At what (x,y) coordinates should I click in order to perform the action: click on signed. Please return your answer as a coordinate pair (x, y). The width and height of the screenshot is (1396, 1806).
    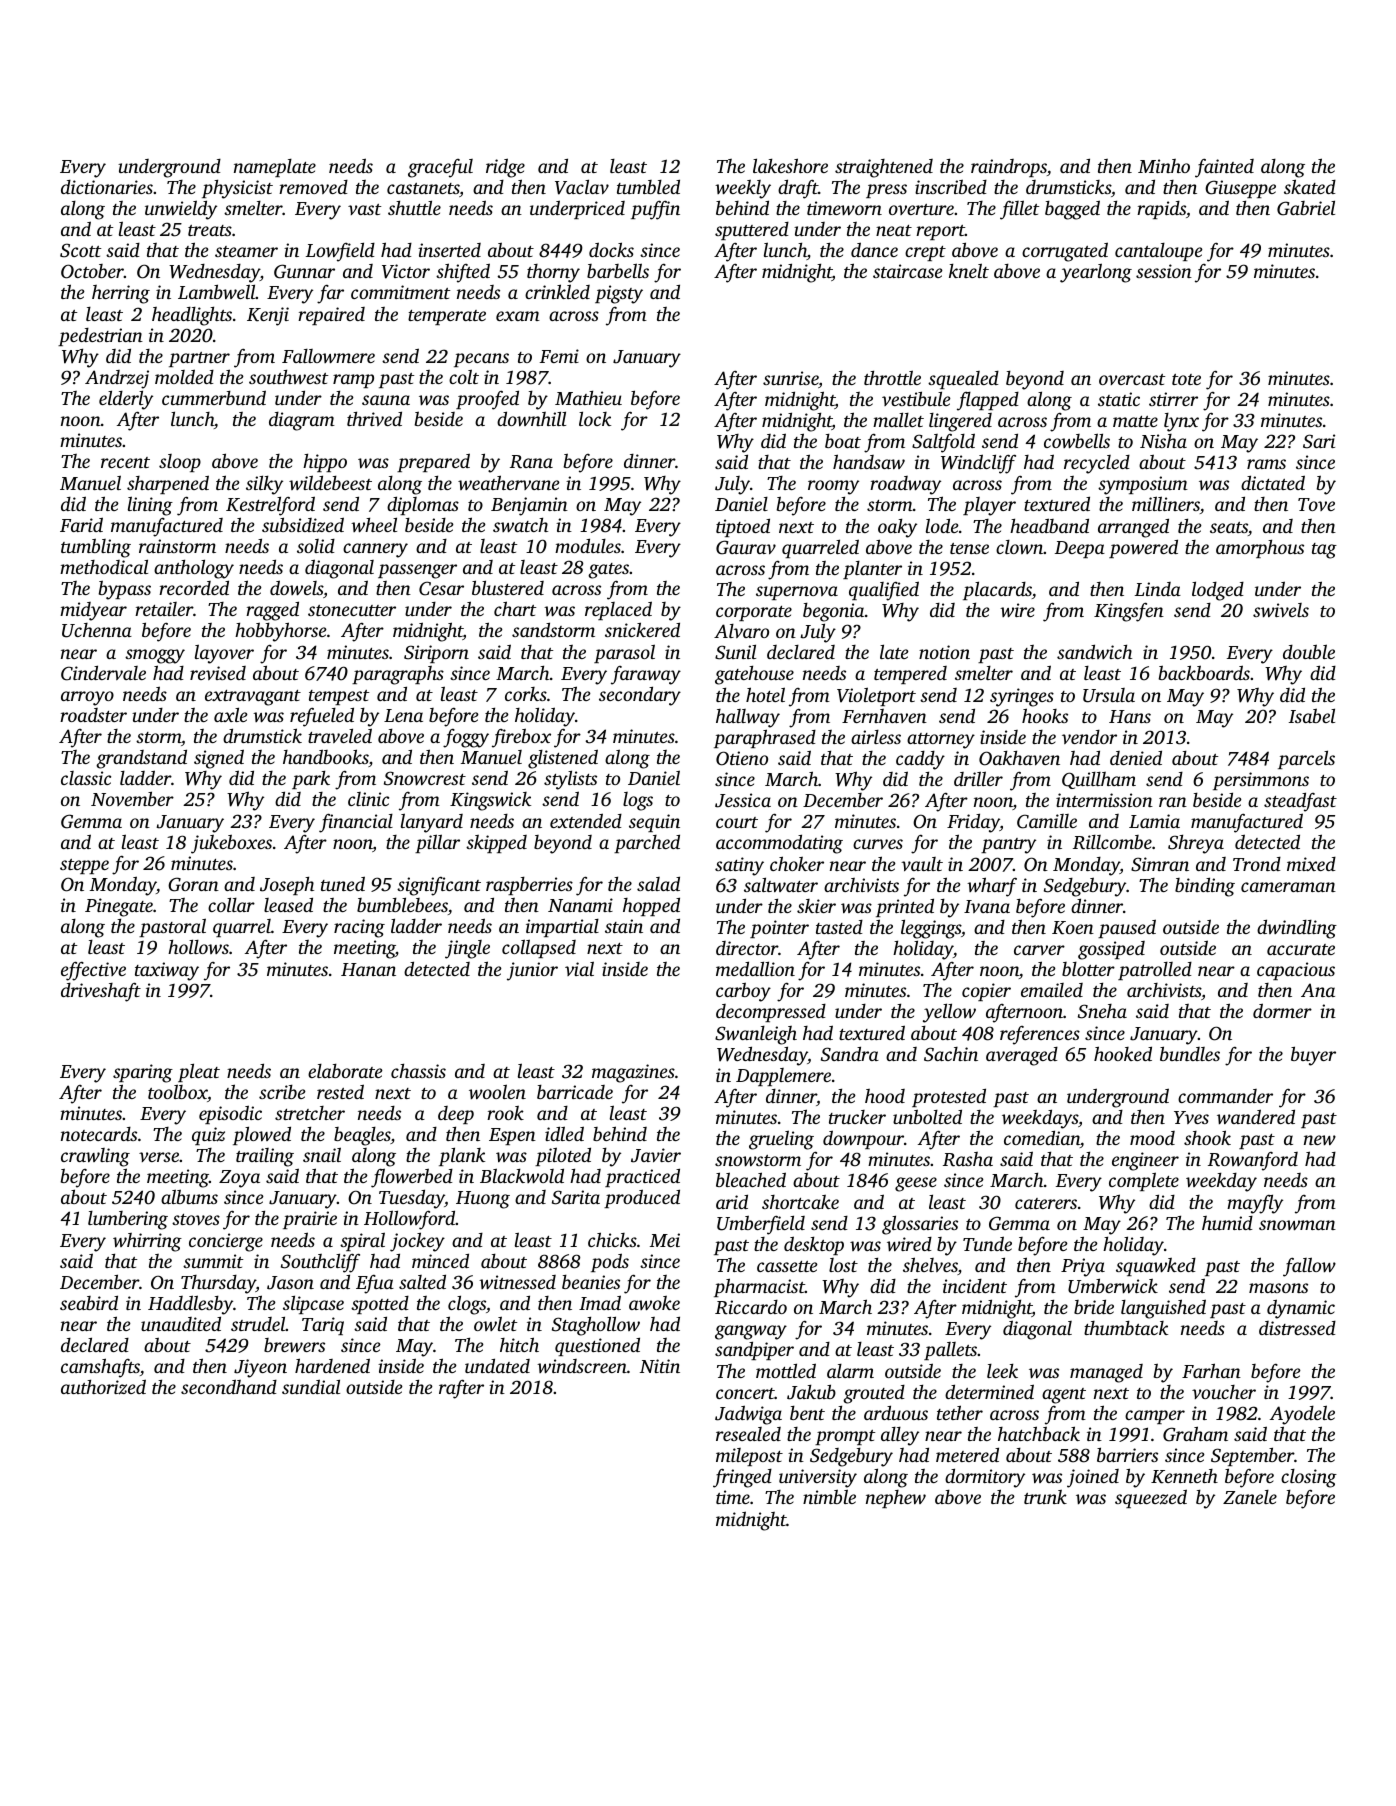
    Looking at the image, I should click on (219, 759).
